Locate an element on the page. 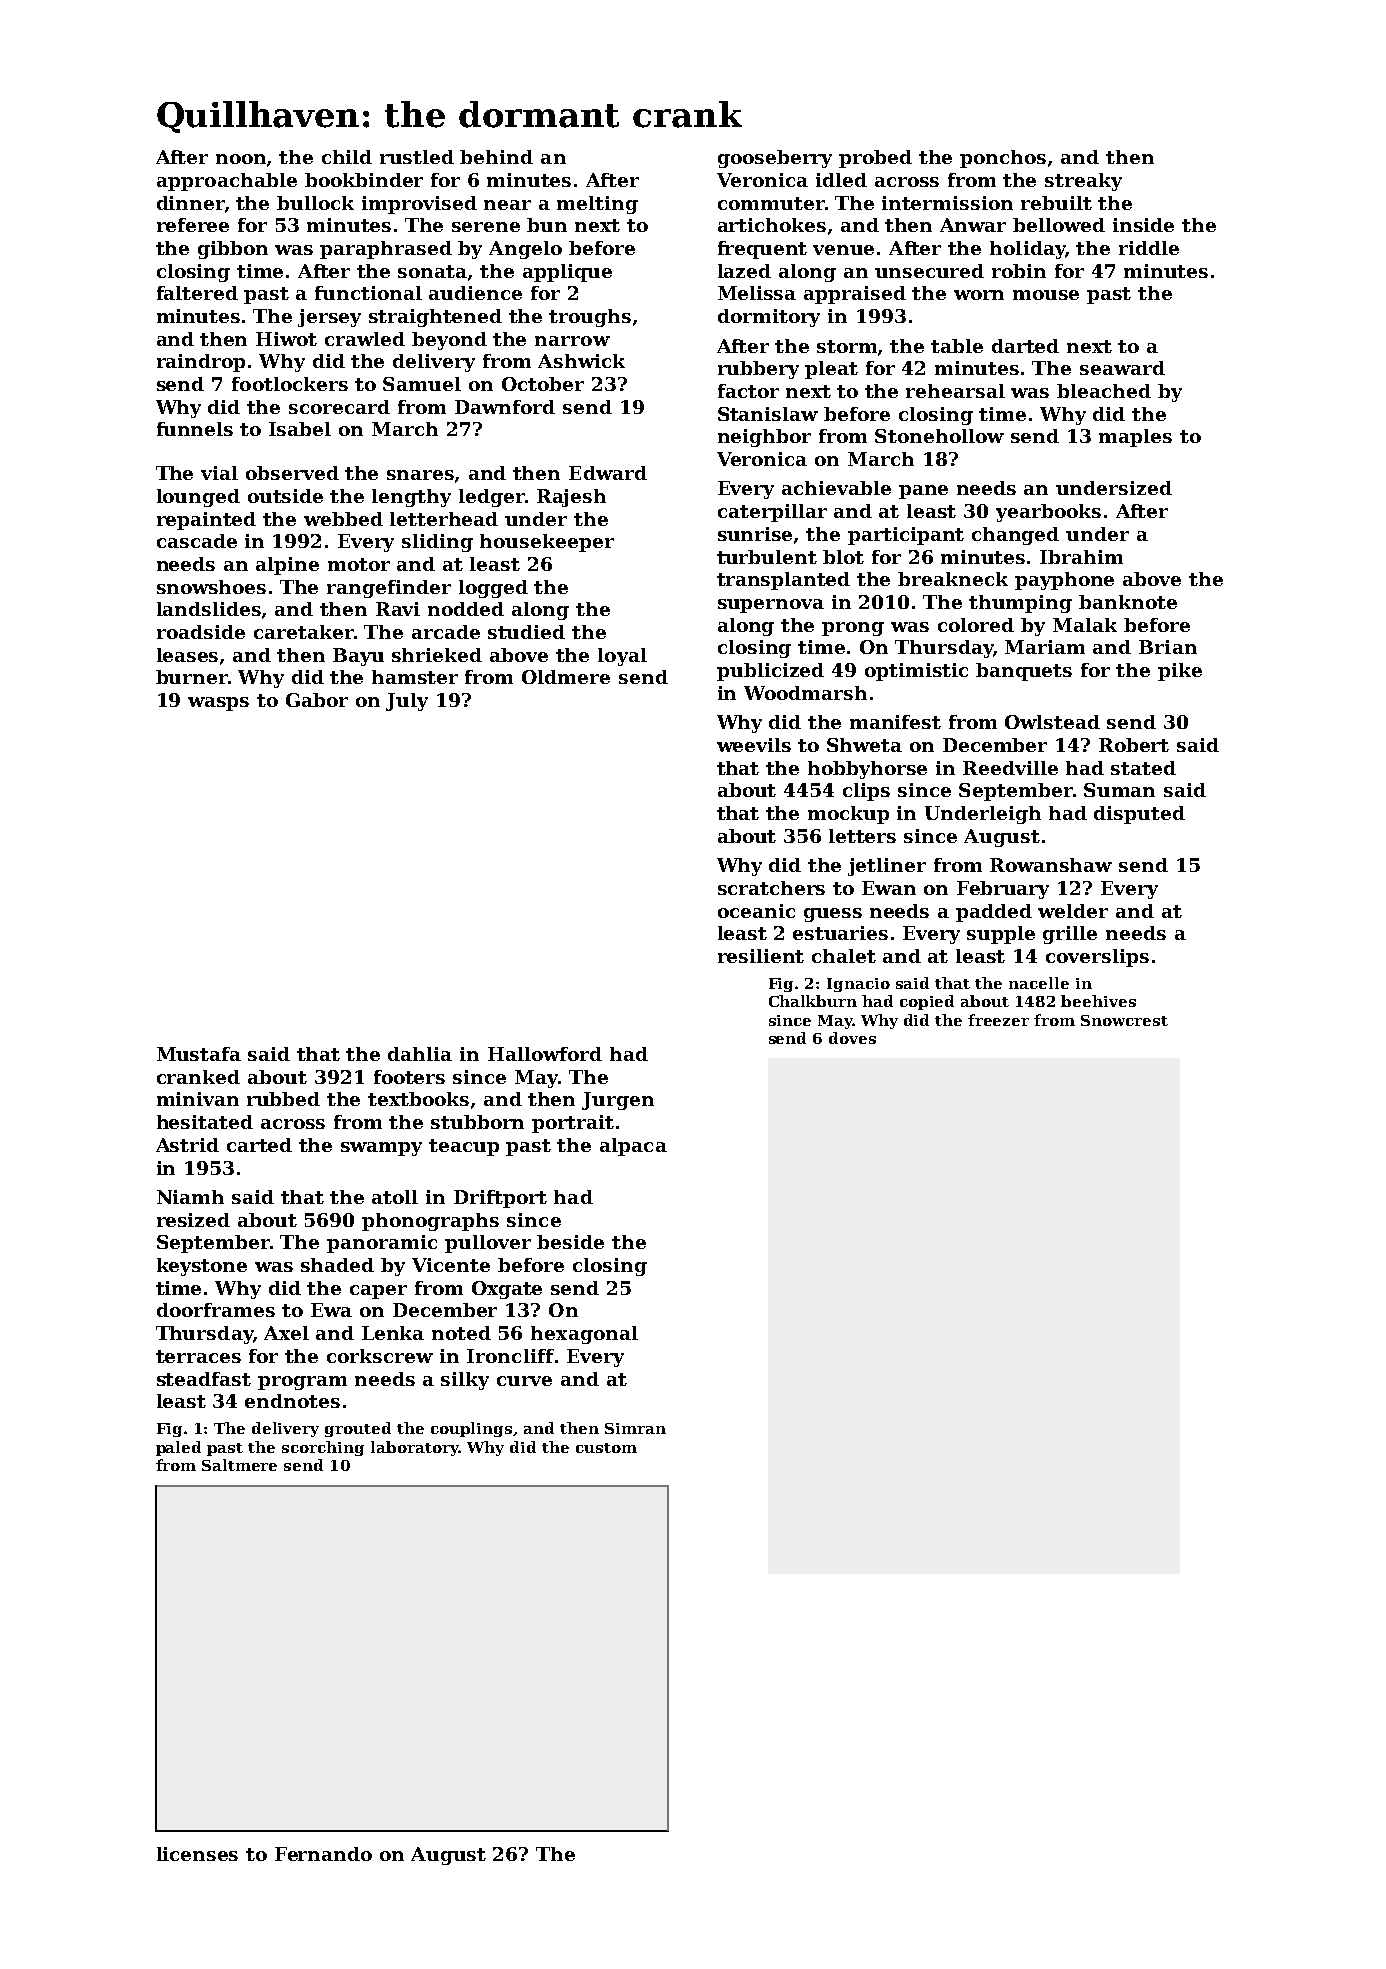 The width and height of the image is (1386, 1969). Snowcrest is located at coordinates (1124, 1020).
